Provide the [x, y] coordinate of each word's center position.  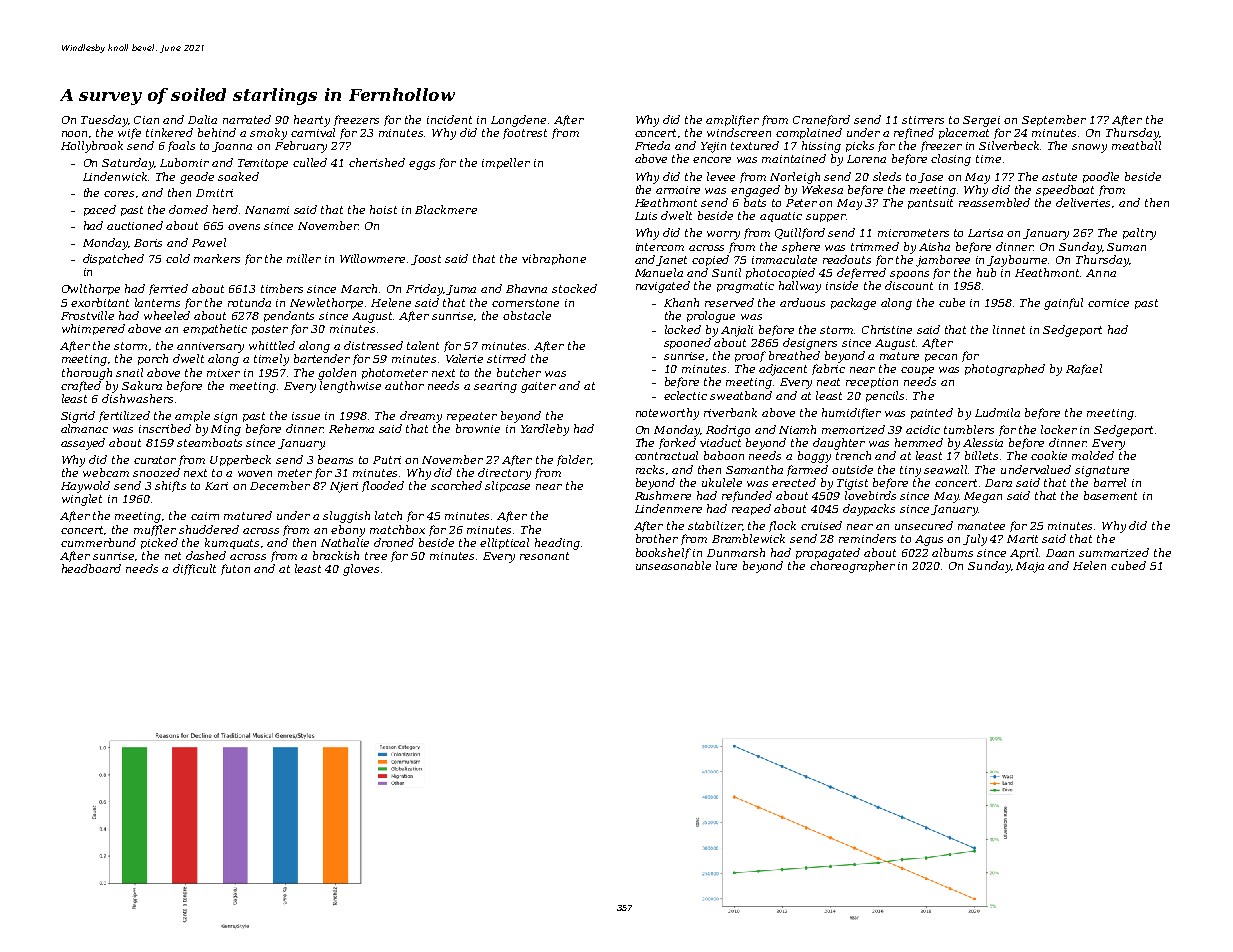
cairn [205, 516]
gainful [1063, 304]
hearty [312, 121]
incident [449, 119]
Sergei [981, 121]
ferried [168, 289]
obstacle [527, 315]
